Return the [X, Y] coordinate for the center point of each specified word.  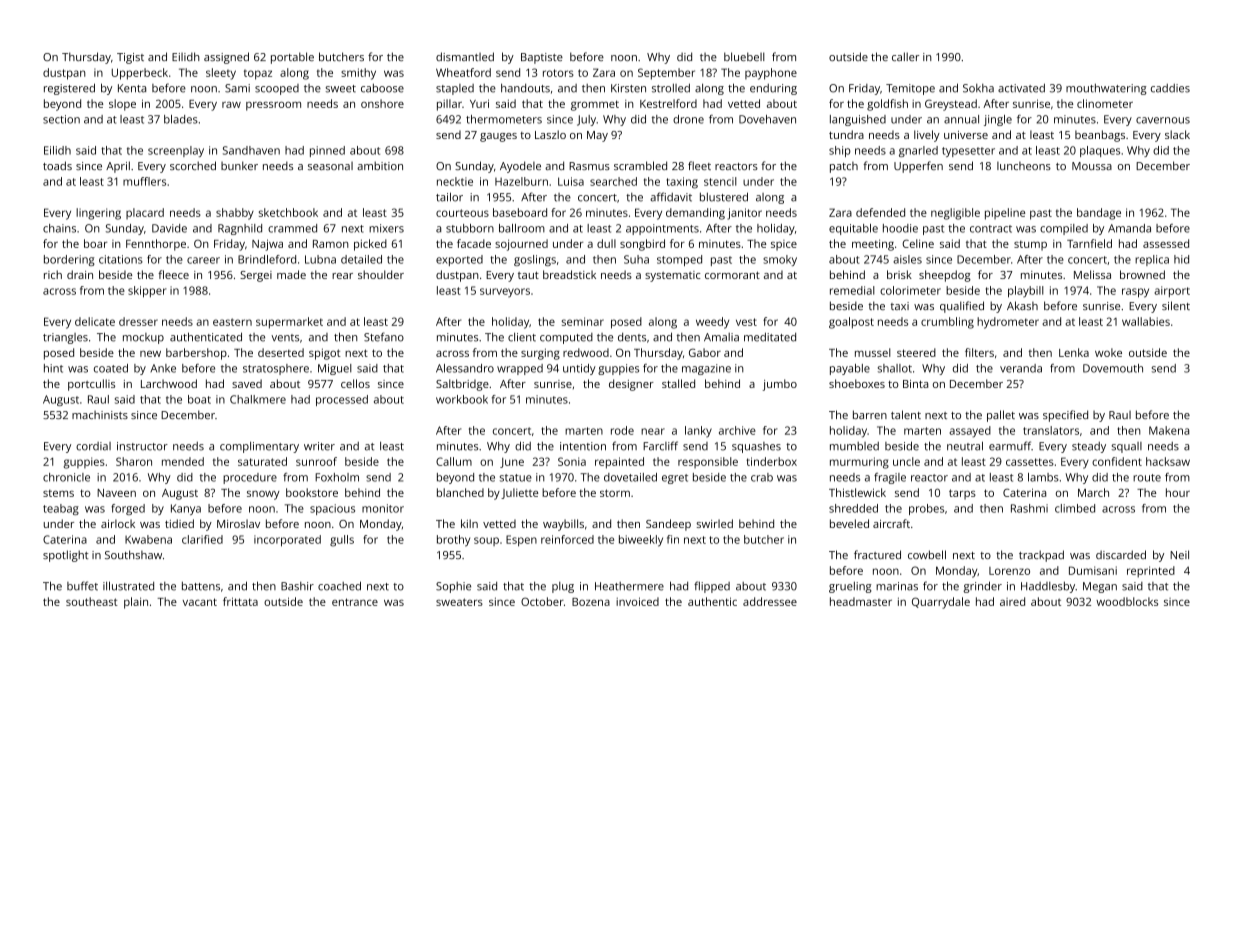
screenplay [176, 151]
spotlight [66, 556]
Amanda [1129, 228]
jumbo [780, 385]
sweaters [459, 602]
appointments [662, 229]
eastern [232, 322]
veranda [1021, 368]
